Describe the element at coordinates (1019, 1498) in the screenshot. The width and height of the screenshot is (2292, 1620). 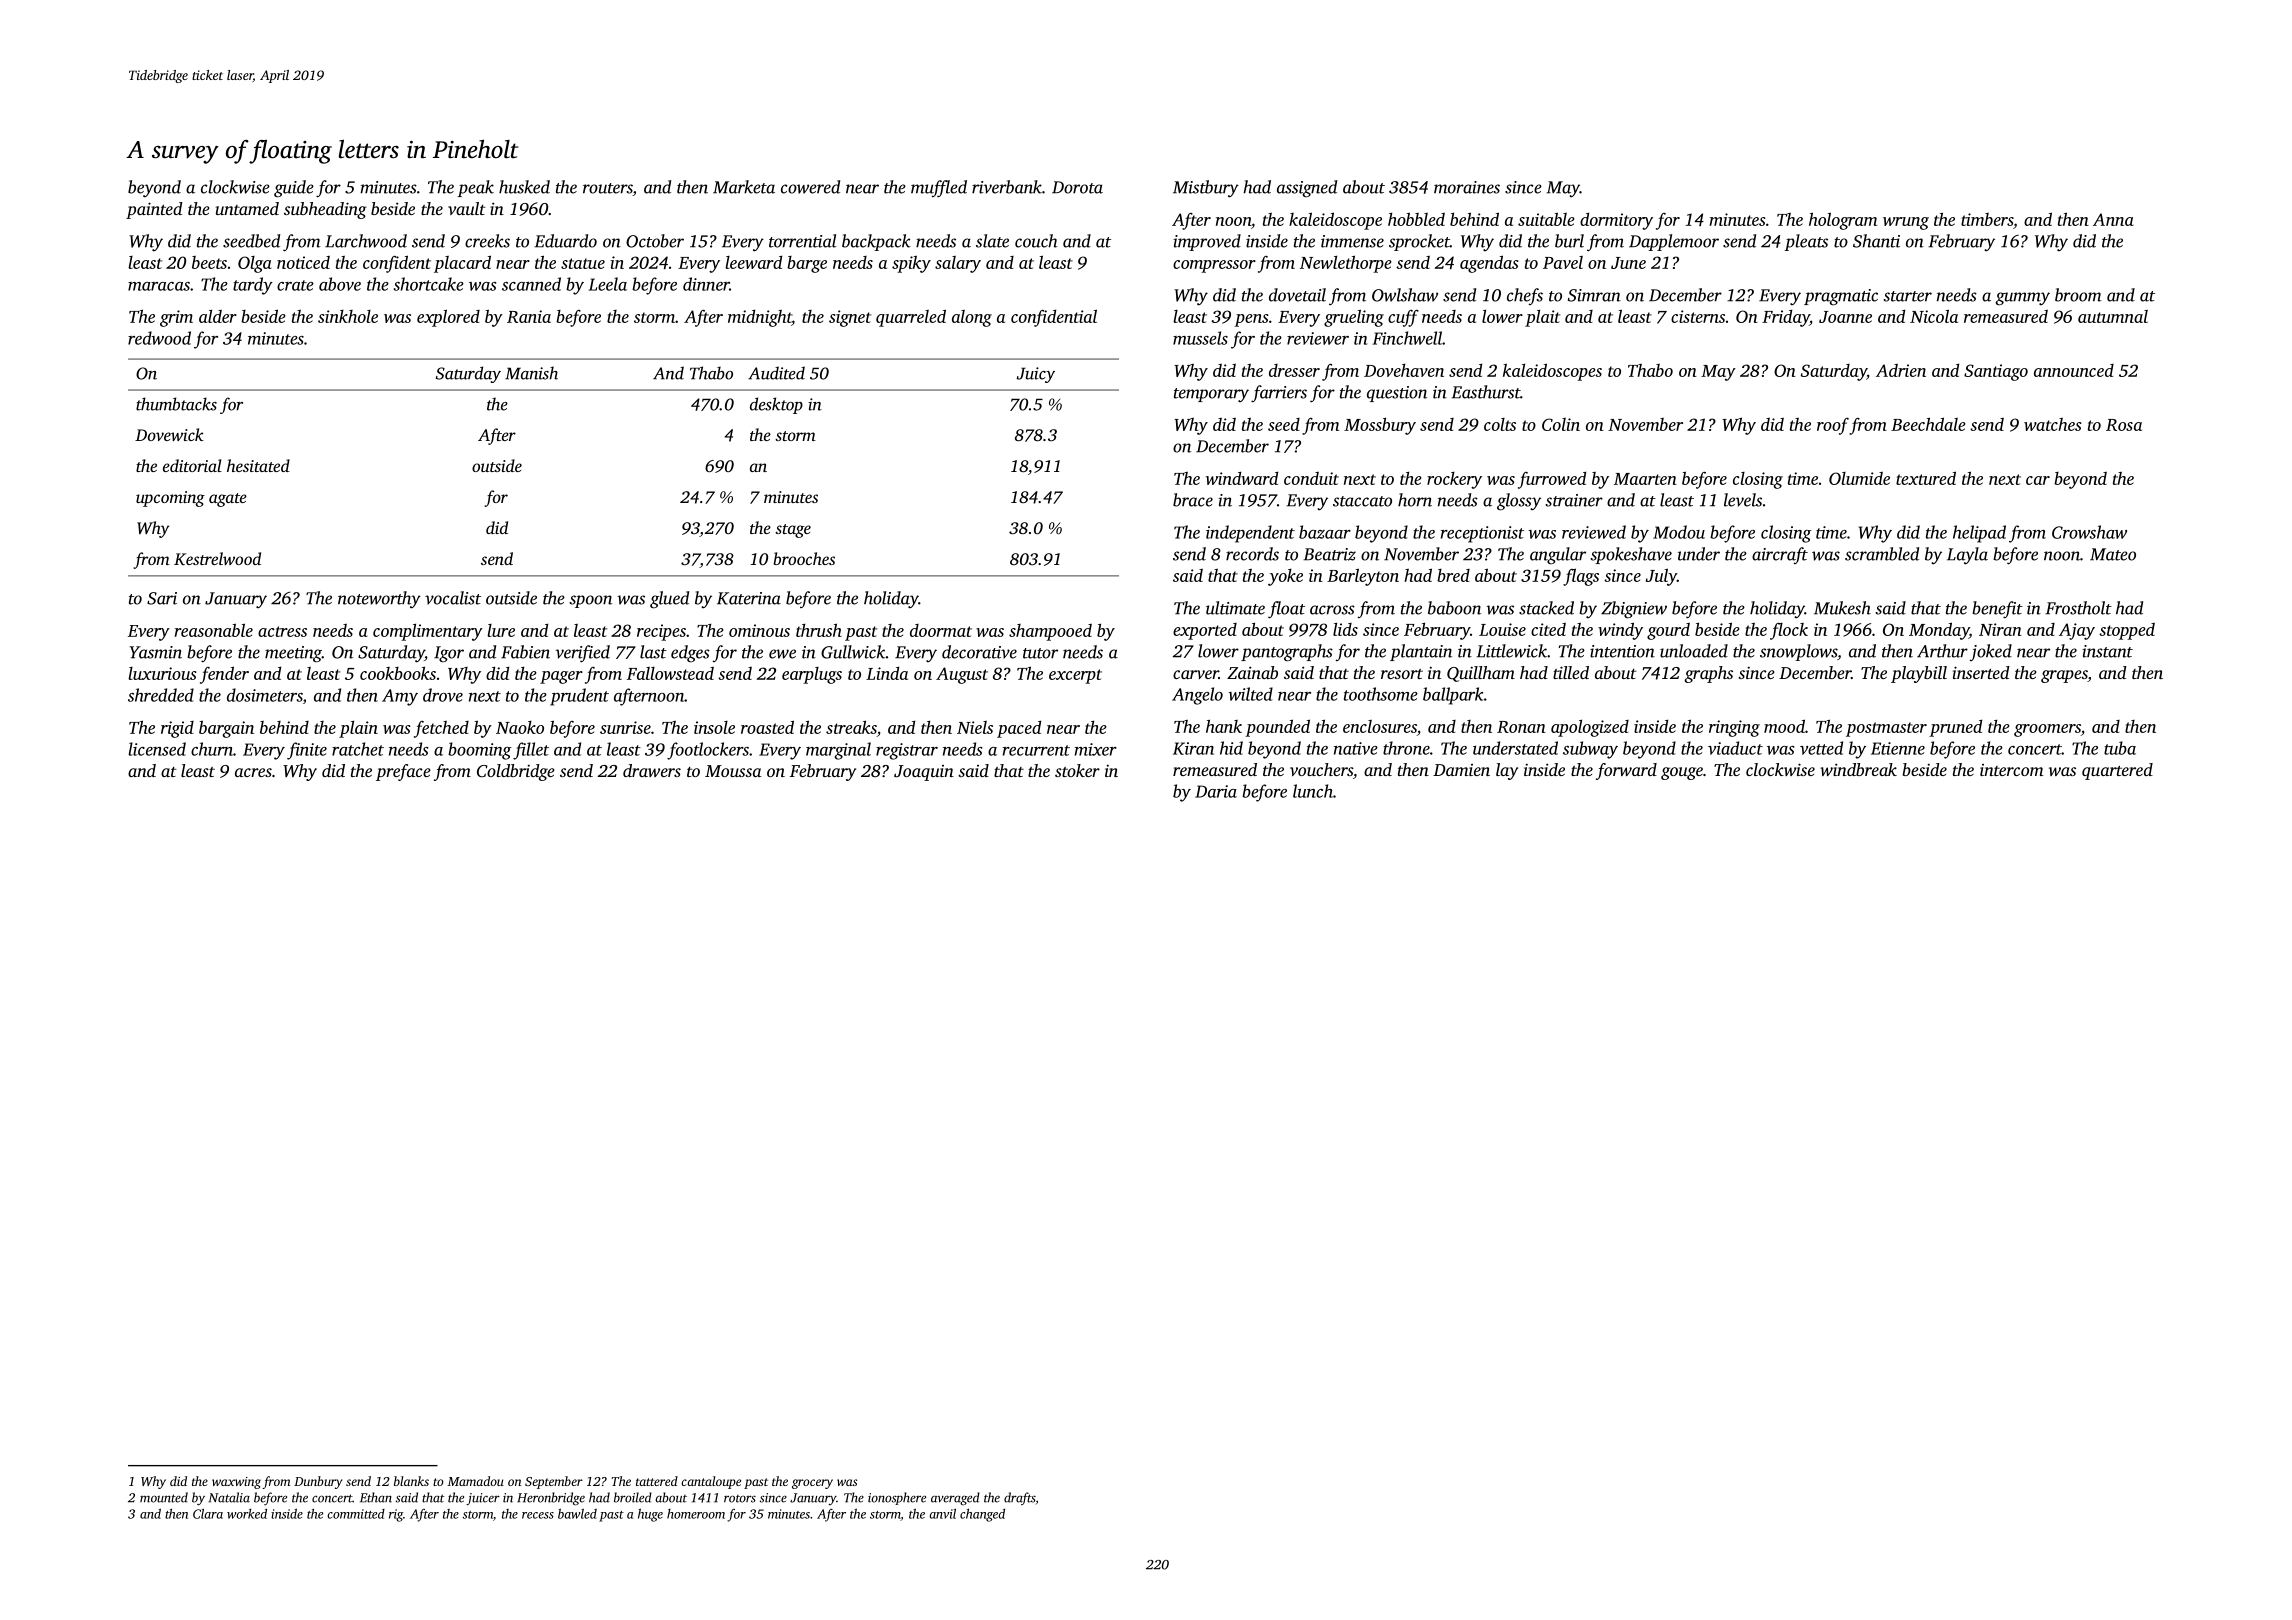
I see `drafts` at that location.
